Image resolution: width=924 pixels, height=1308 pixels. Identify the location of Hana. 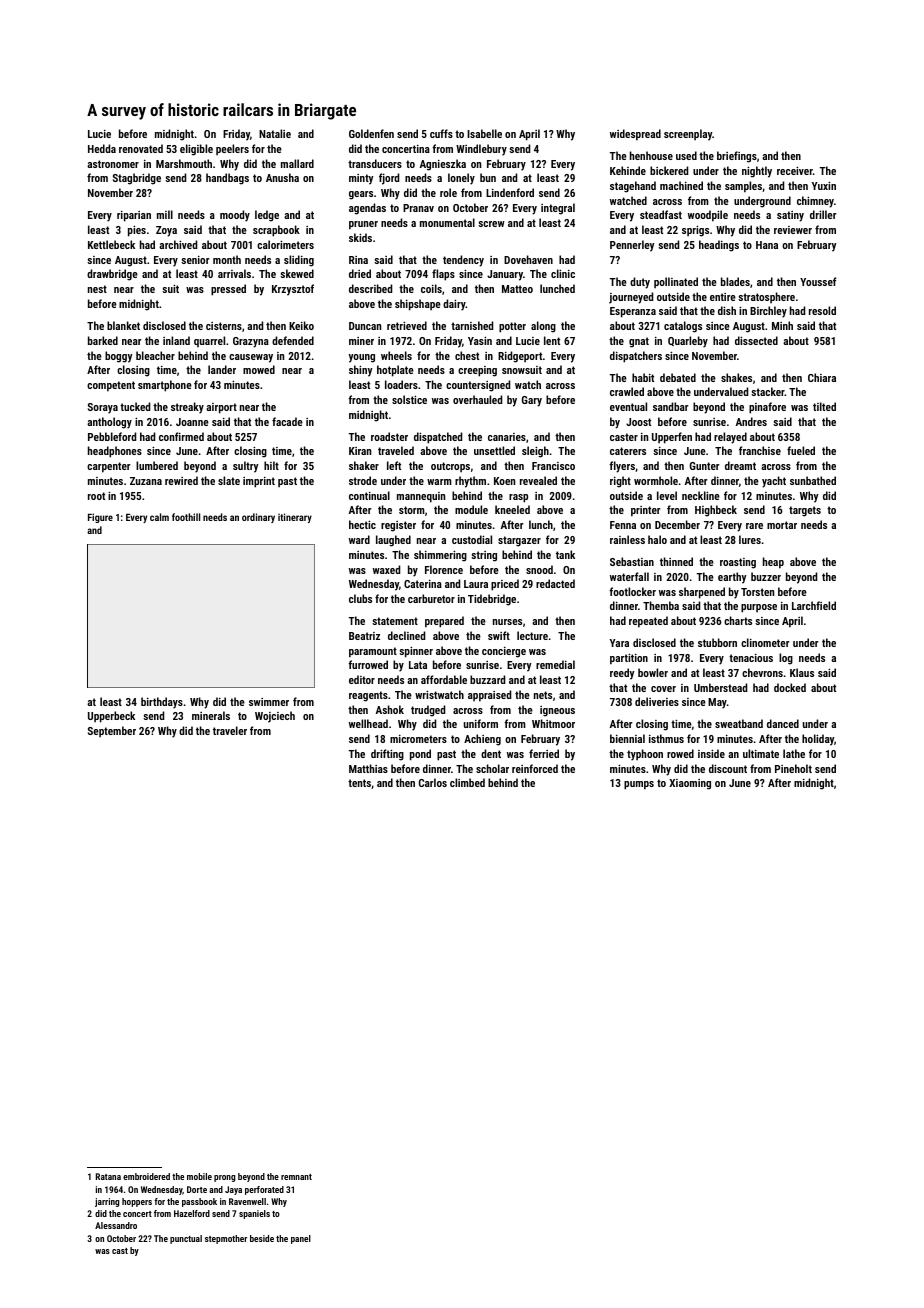
(767, 245).
